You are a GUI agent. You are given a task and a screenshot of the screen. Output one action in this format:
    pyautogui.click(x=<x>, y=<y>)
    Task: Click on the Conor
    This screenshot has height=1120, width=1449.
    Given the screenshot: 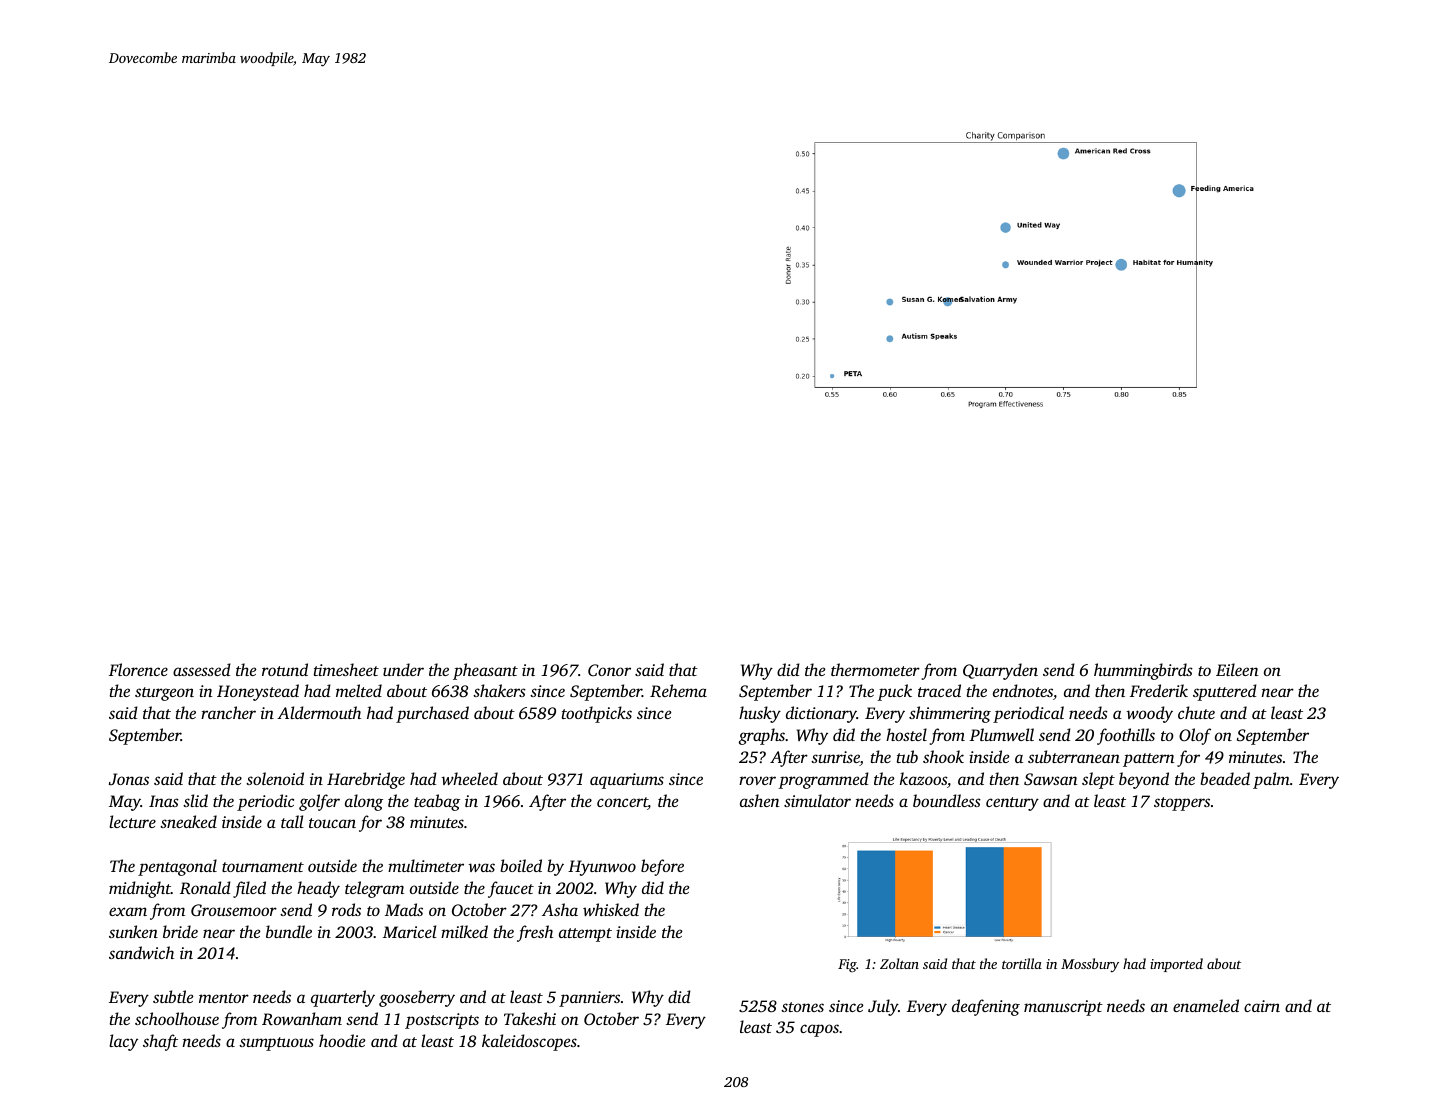 What is the action you would take?
    pyautogui.click(x=609, y=670)
